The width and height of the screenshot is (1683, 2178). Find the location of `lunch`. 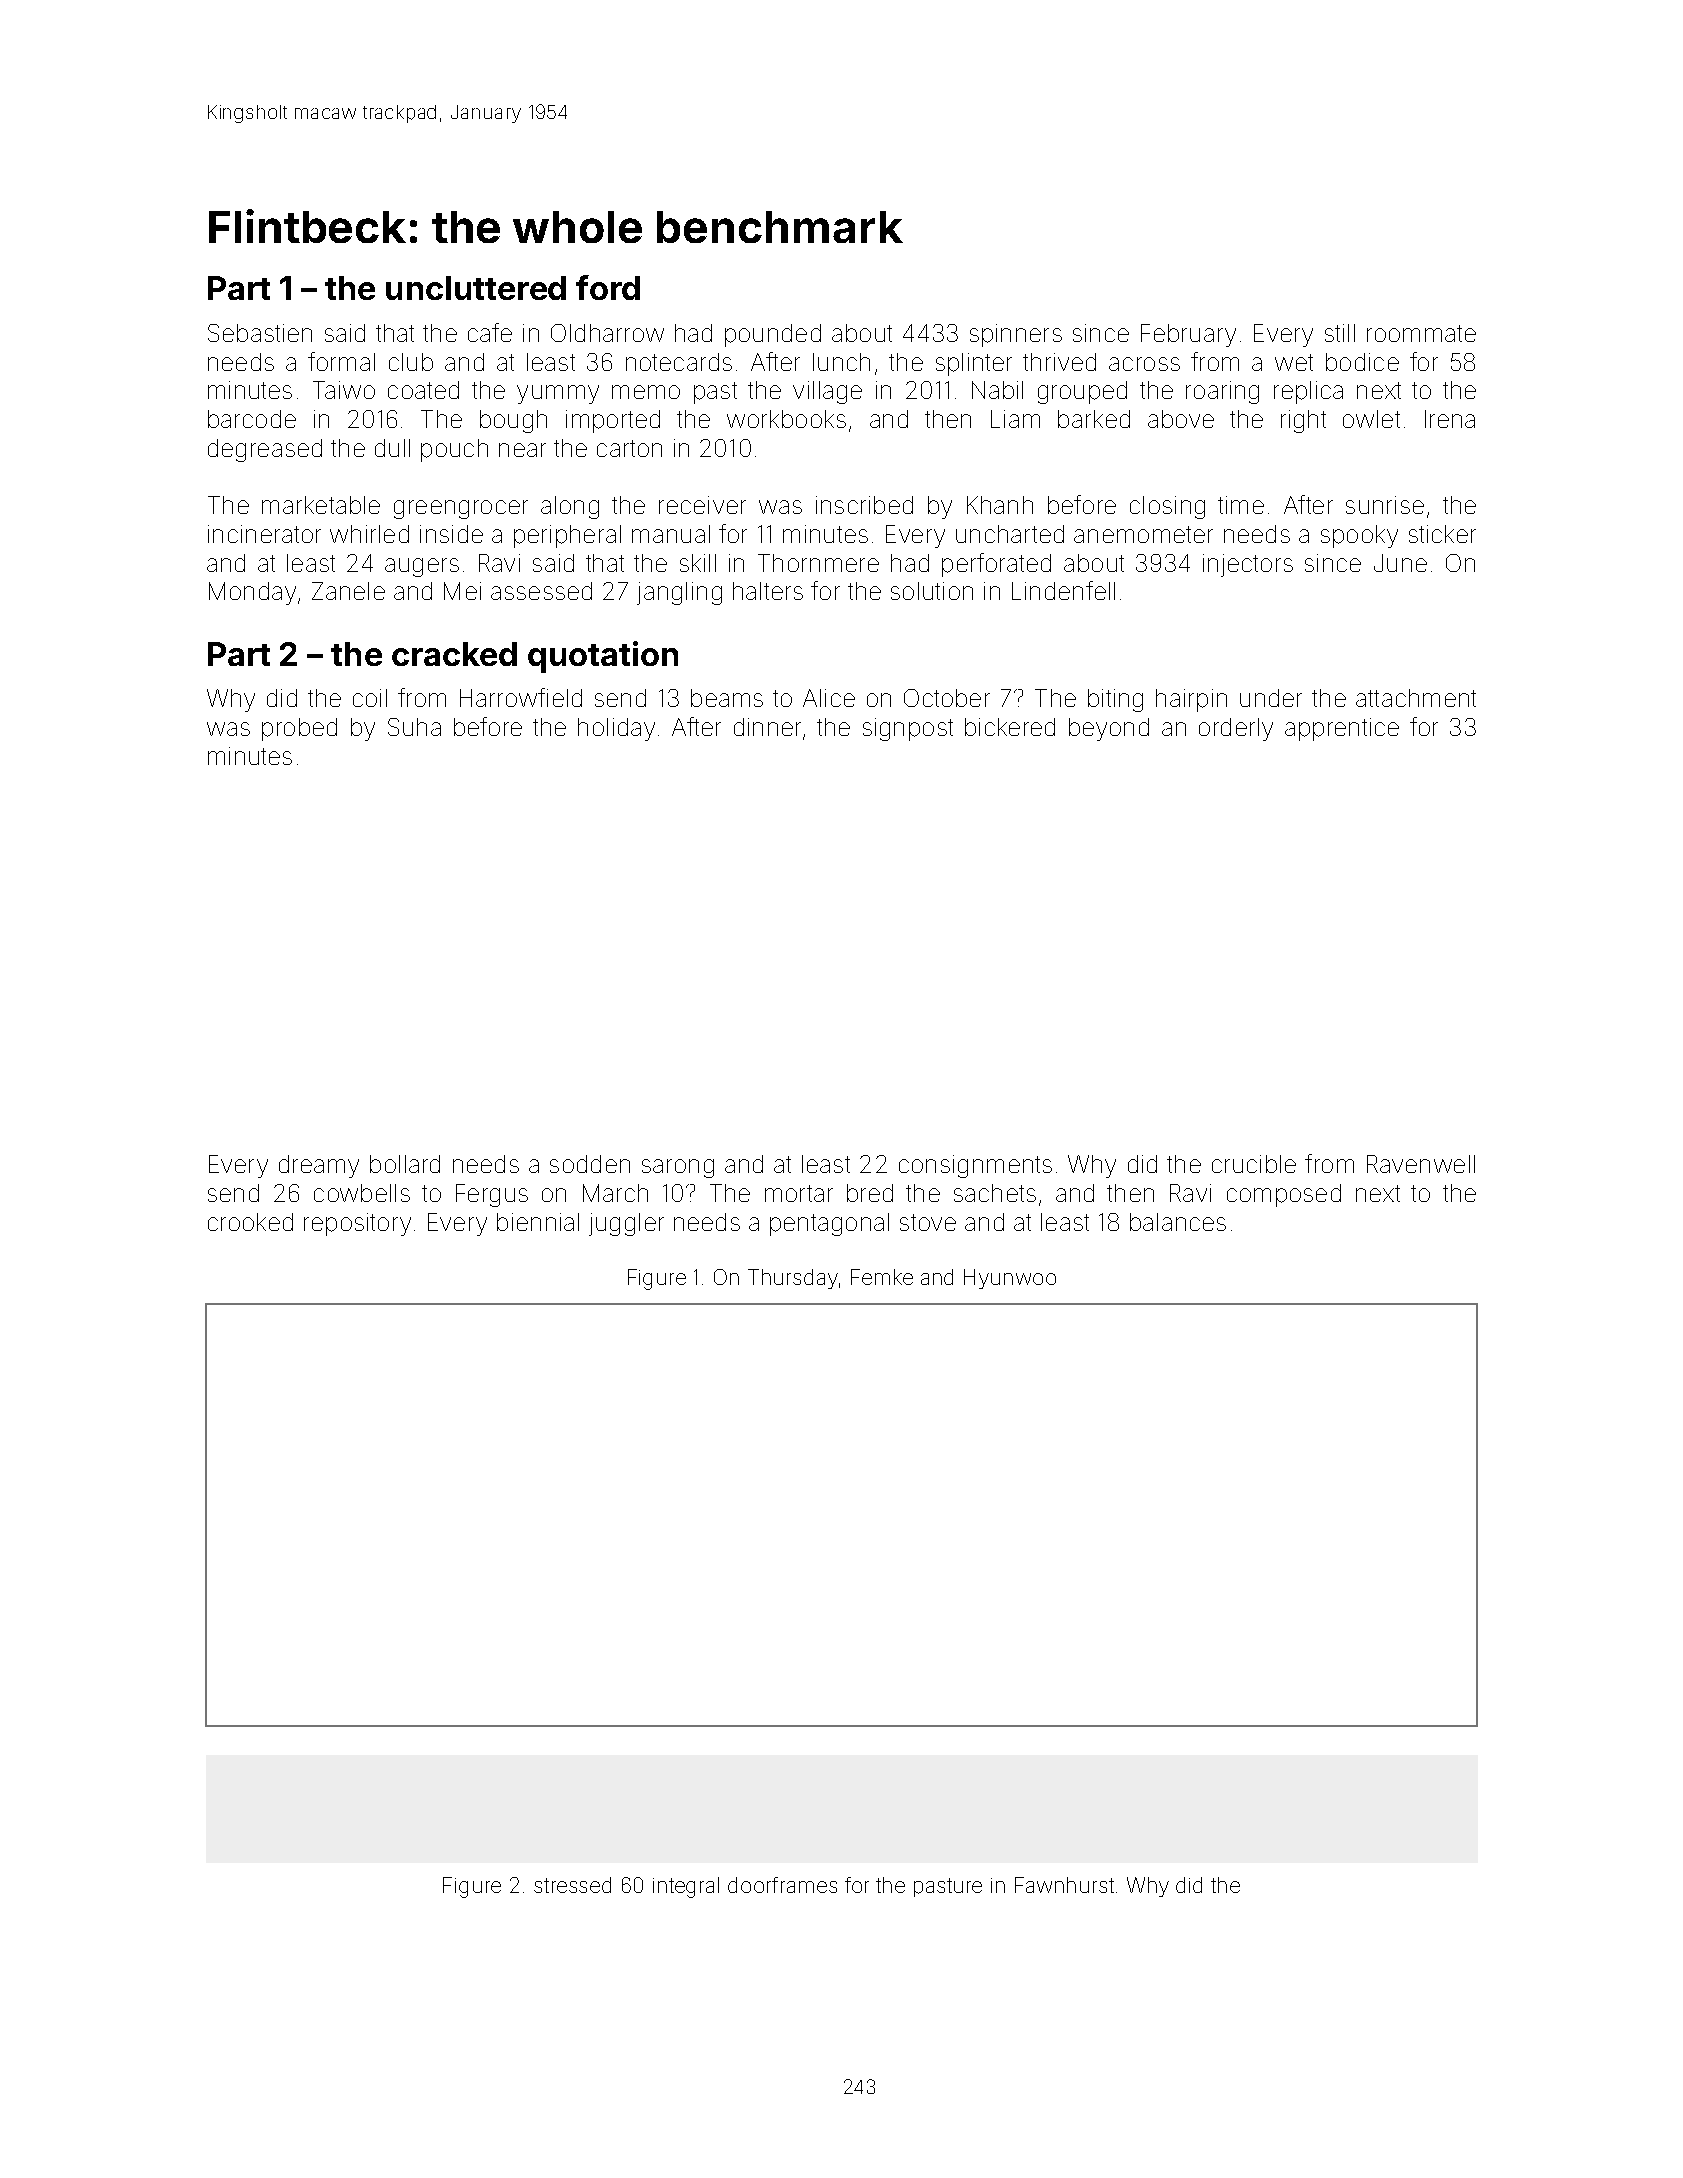

lunch is located at coordinates (841, 362).
